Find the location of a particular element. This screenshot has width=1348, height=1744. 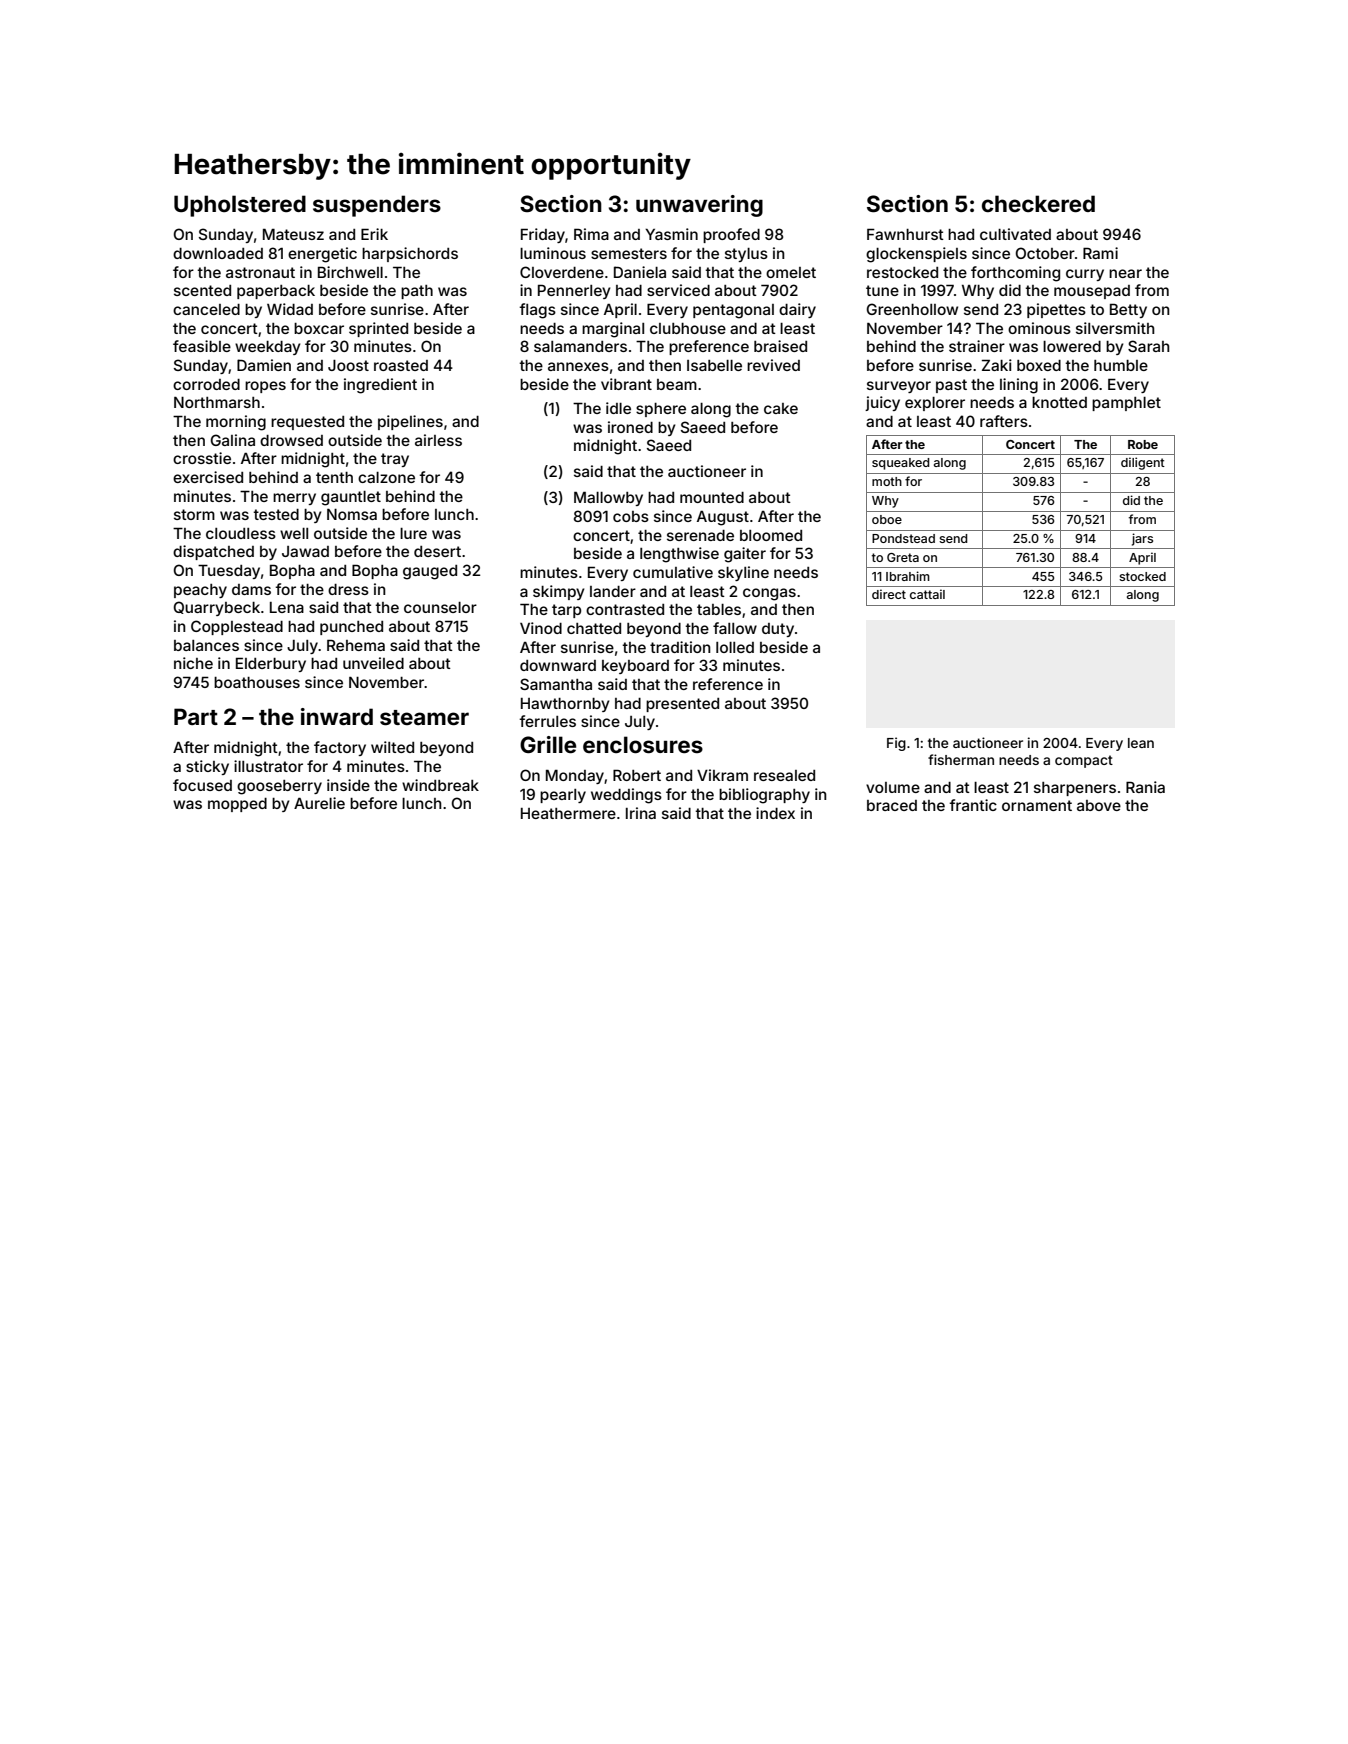

requested is located at coordinates (307, 423).
